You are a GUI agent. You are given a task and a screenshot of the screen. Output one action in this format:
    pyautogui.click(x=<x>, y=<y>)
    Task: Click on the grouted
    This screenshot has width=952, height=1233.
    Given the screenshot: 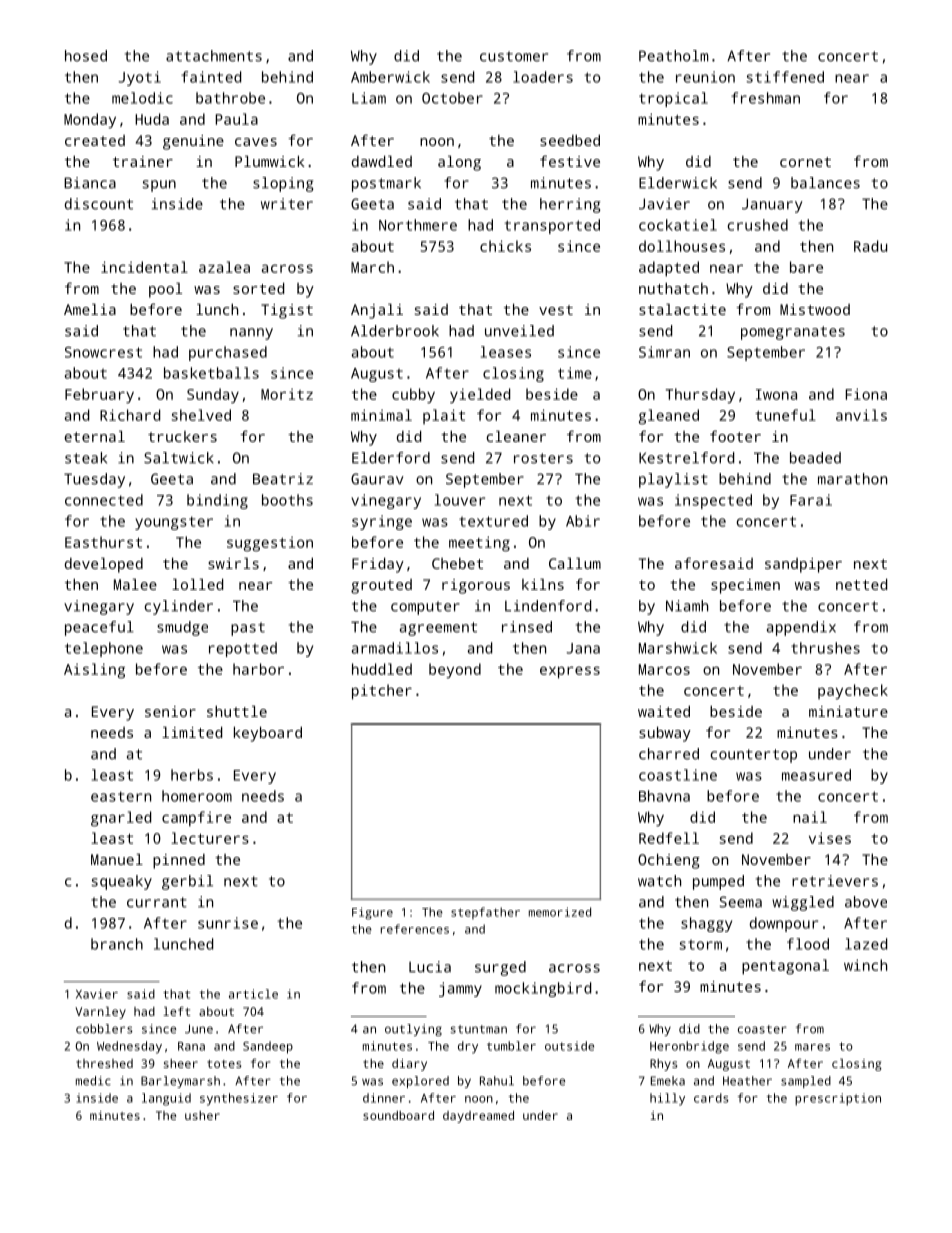 What is the action you would take?
    pyautogui.click(x=381, y=586)
